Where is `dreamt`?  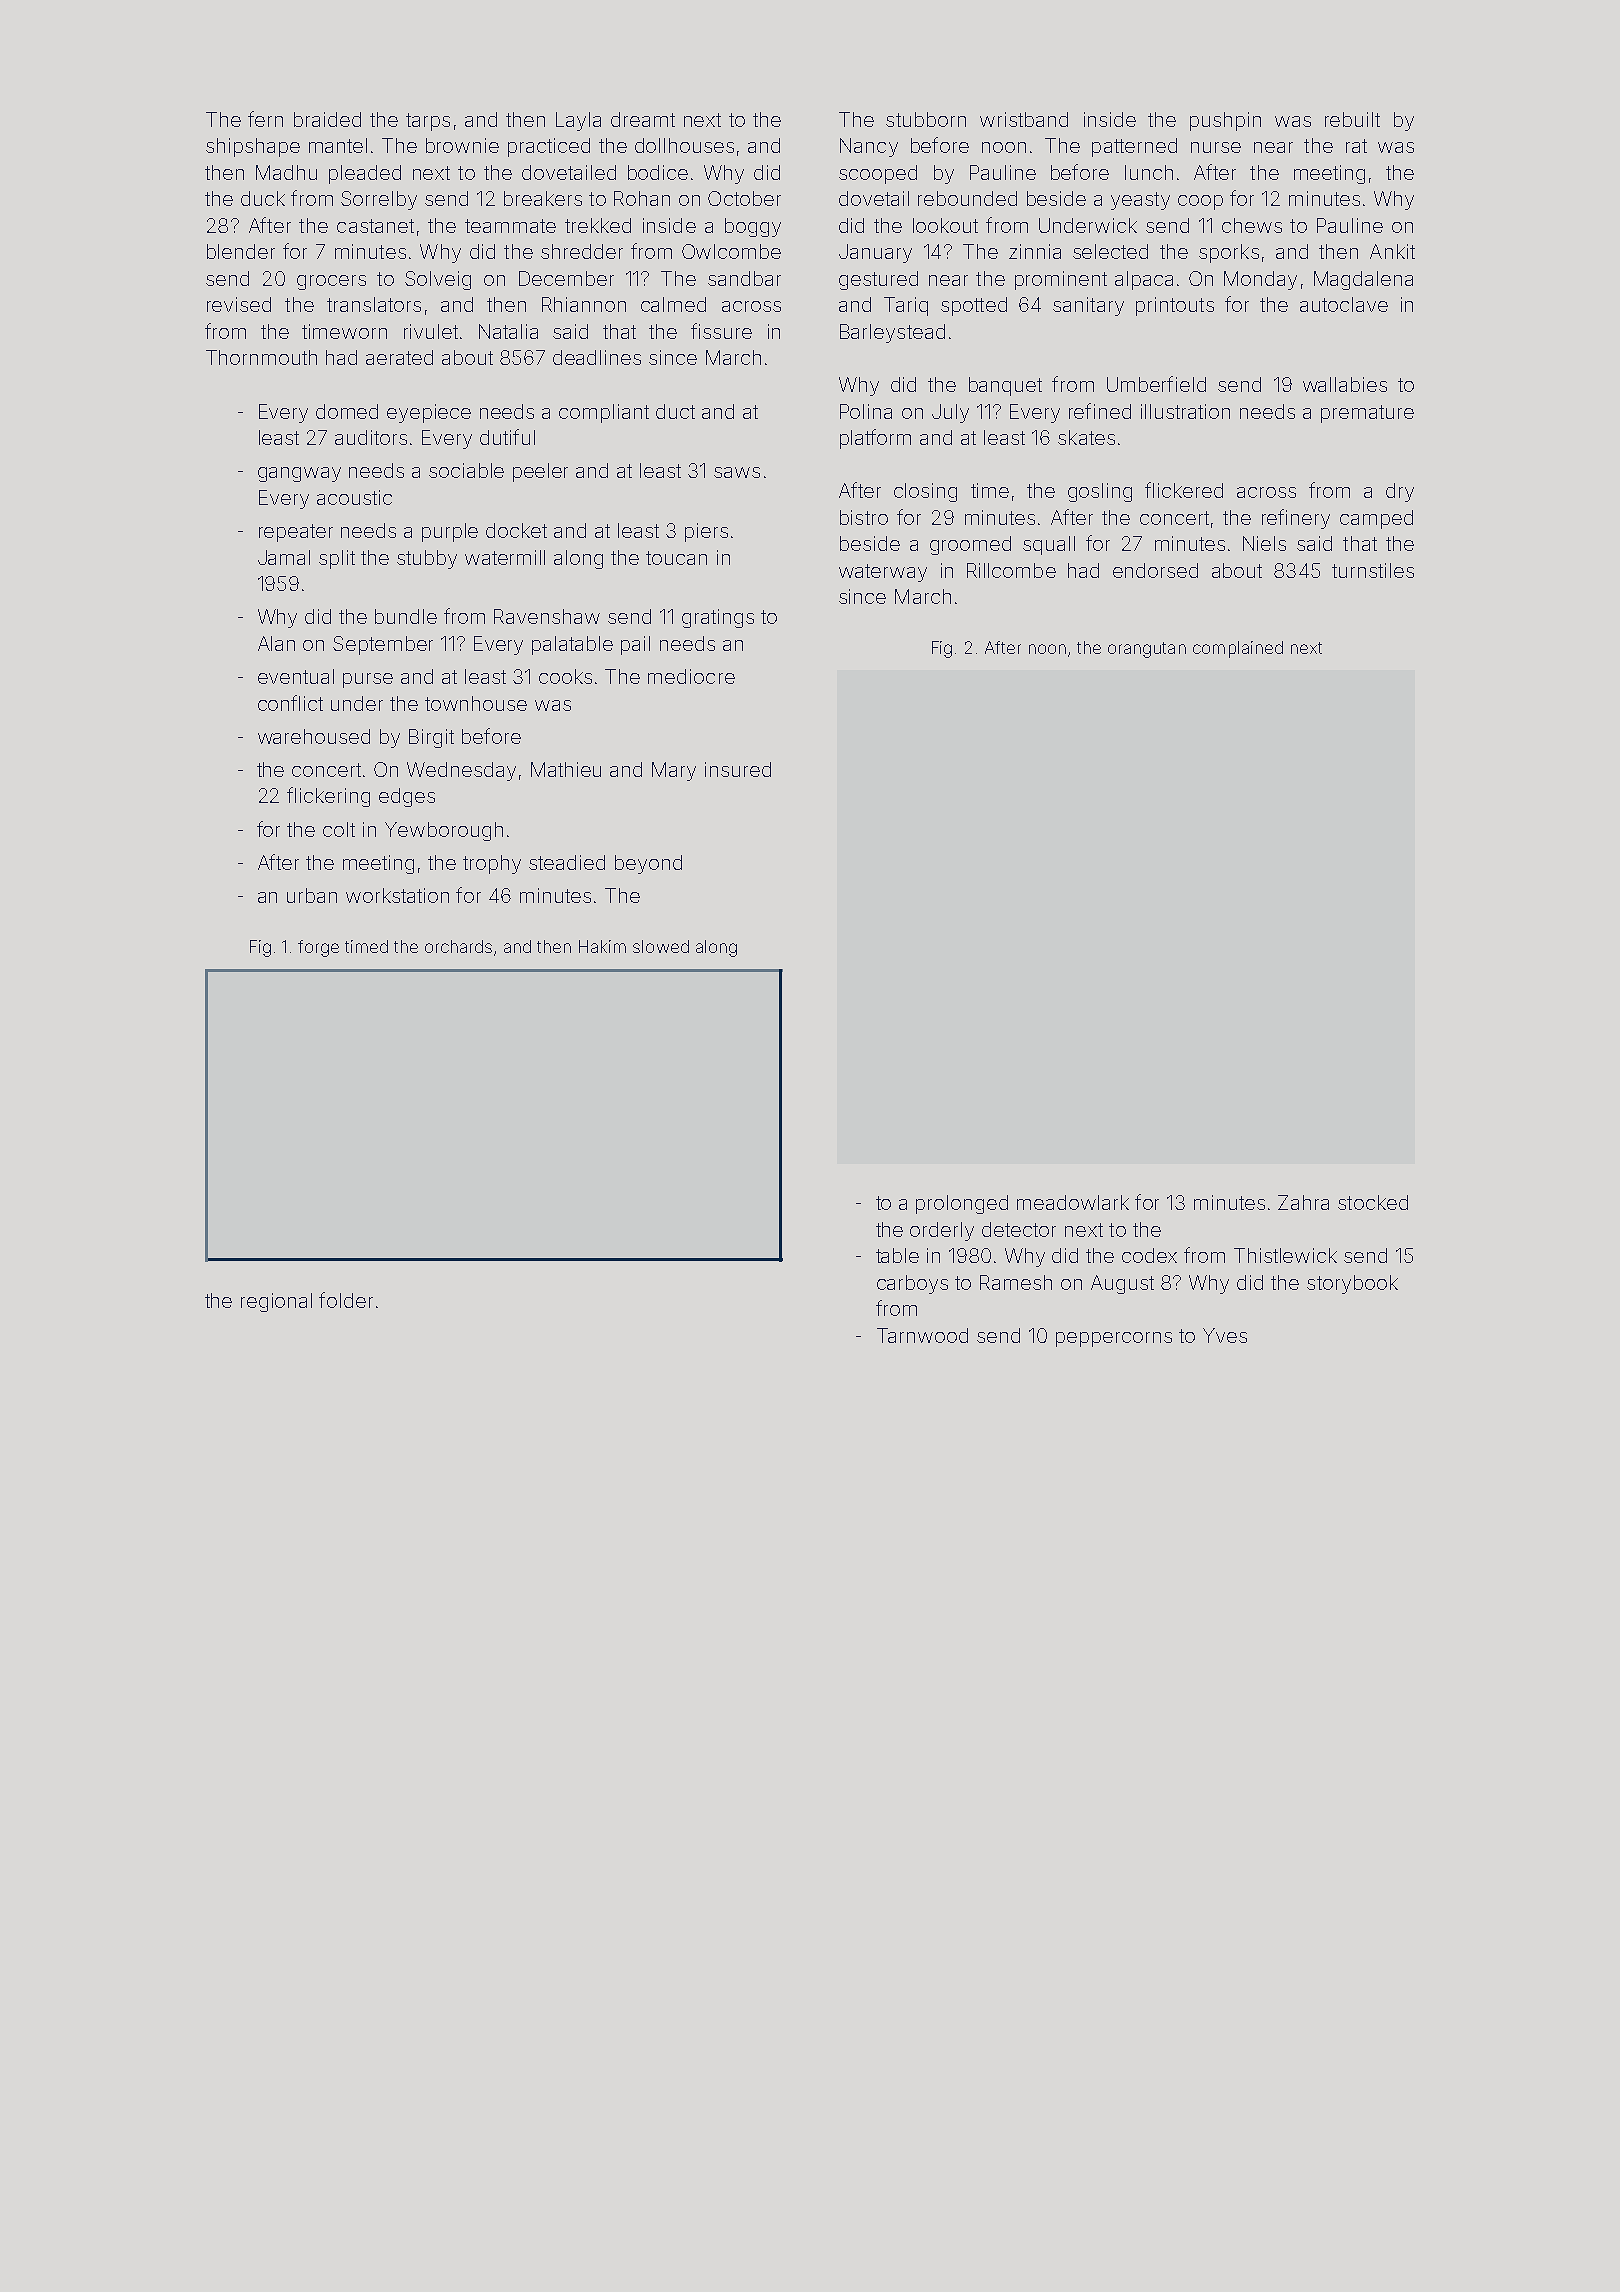
dreamt is located at coordinates (643, 119).
